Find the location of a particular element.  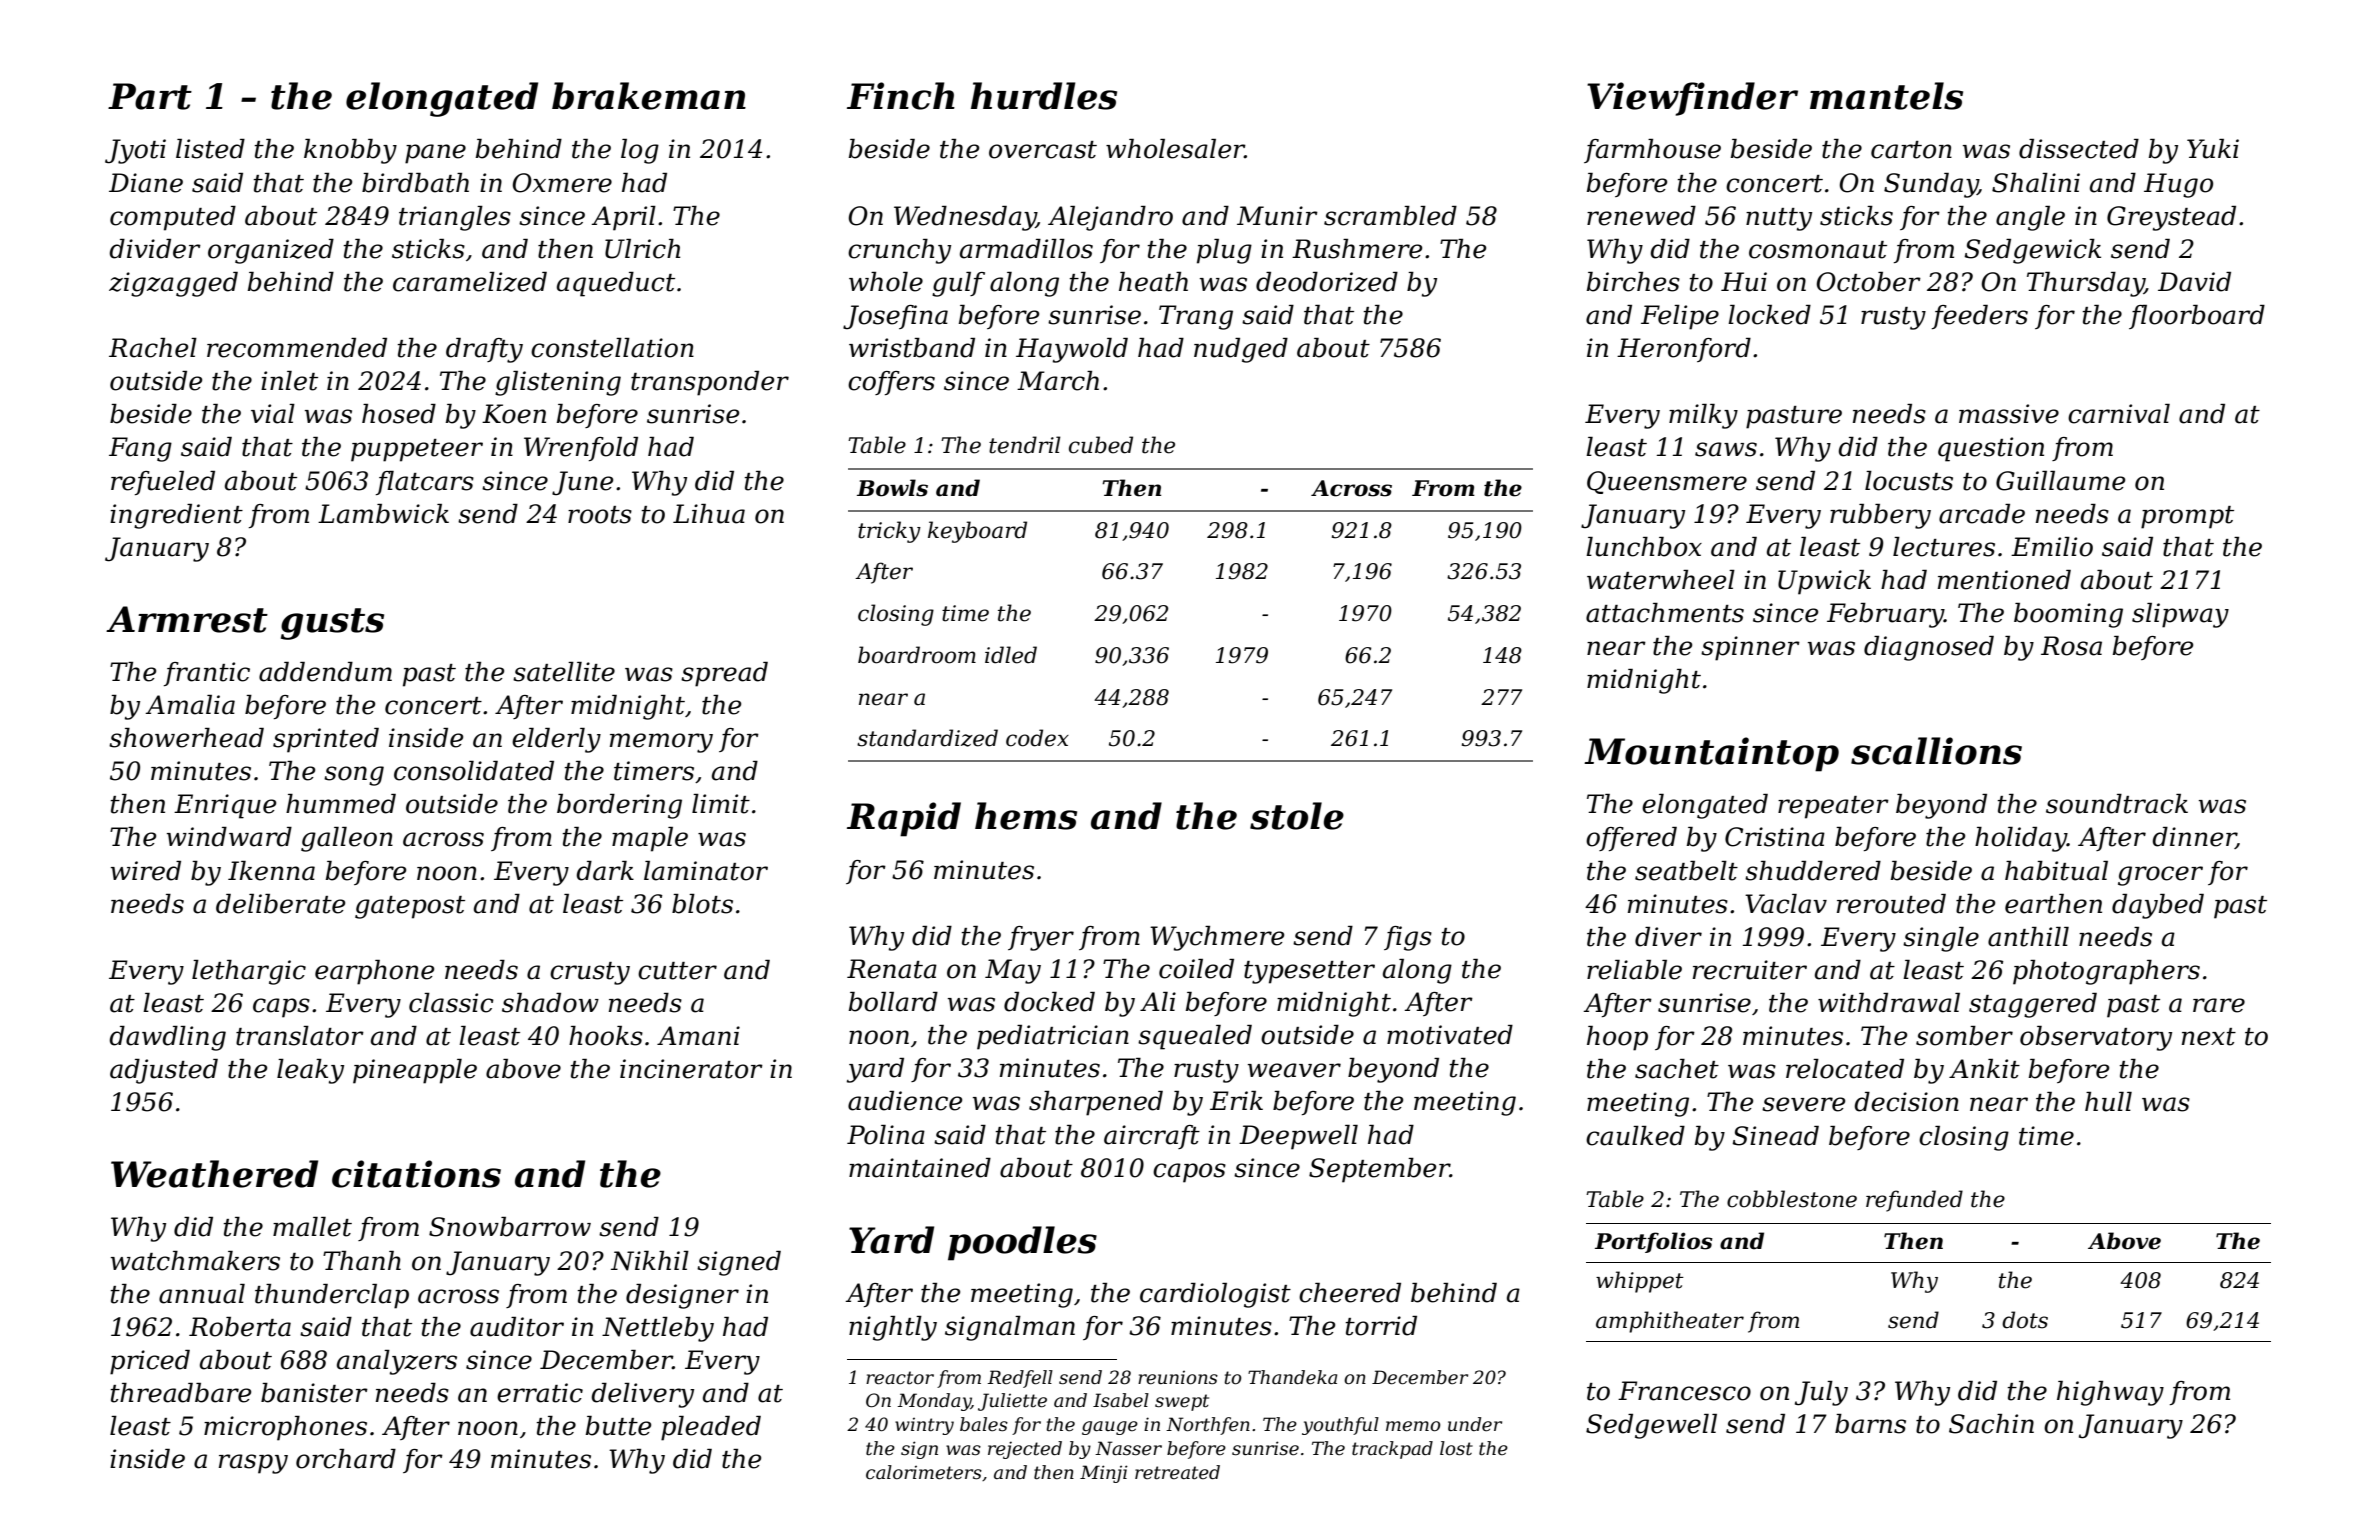

Finch is located at coordinates (901, 96).
